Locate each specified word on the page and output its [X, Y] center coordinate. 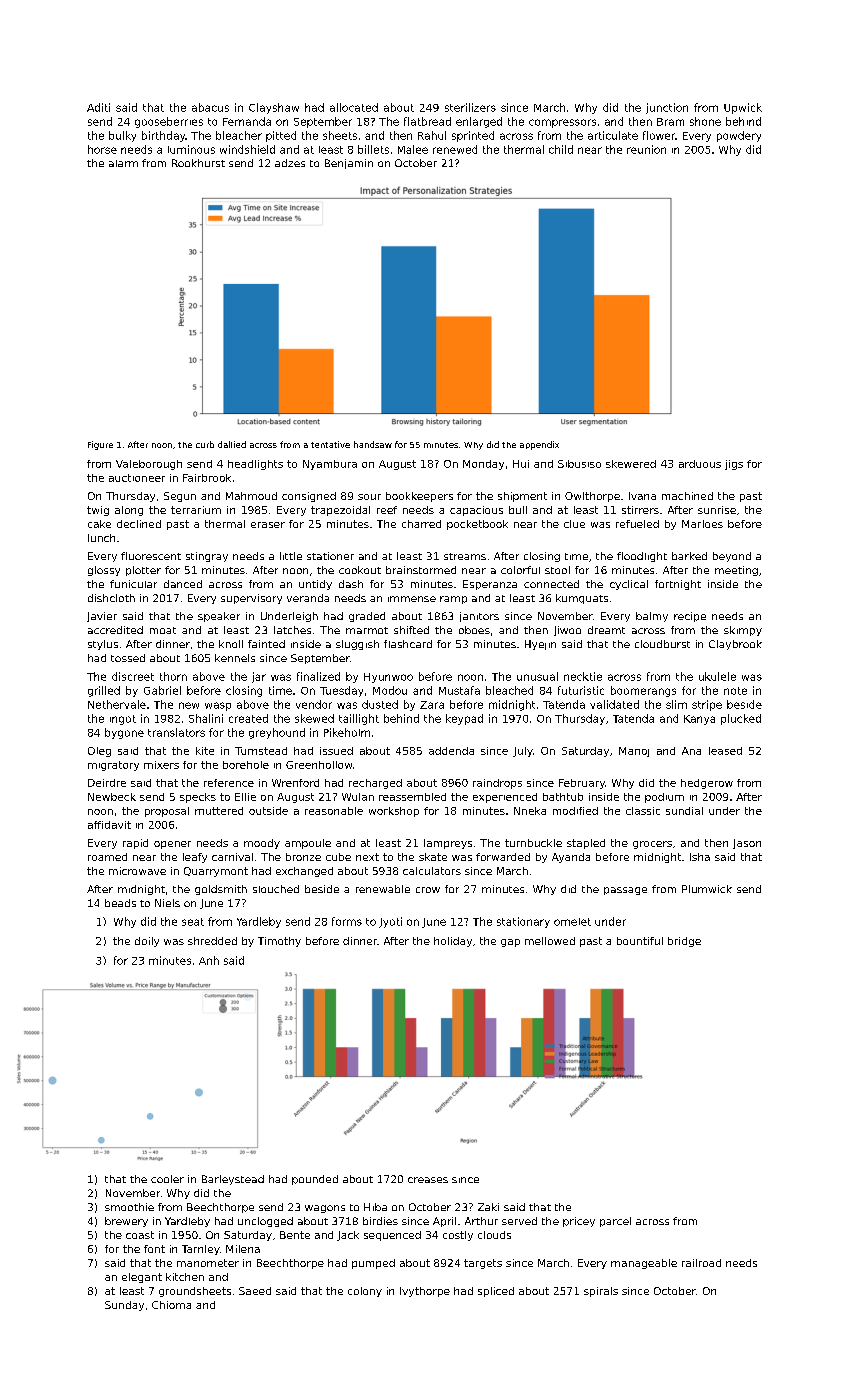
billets [373, 149]
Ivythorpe [425, 1292]
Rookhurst [198, 163]
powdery [739, 136]
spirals [601, 1292]
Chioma [171, 1305]
